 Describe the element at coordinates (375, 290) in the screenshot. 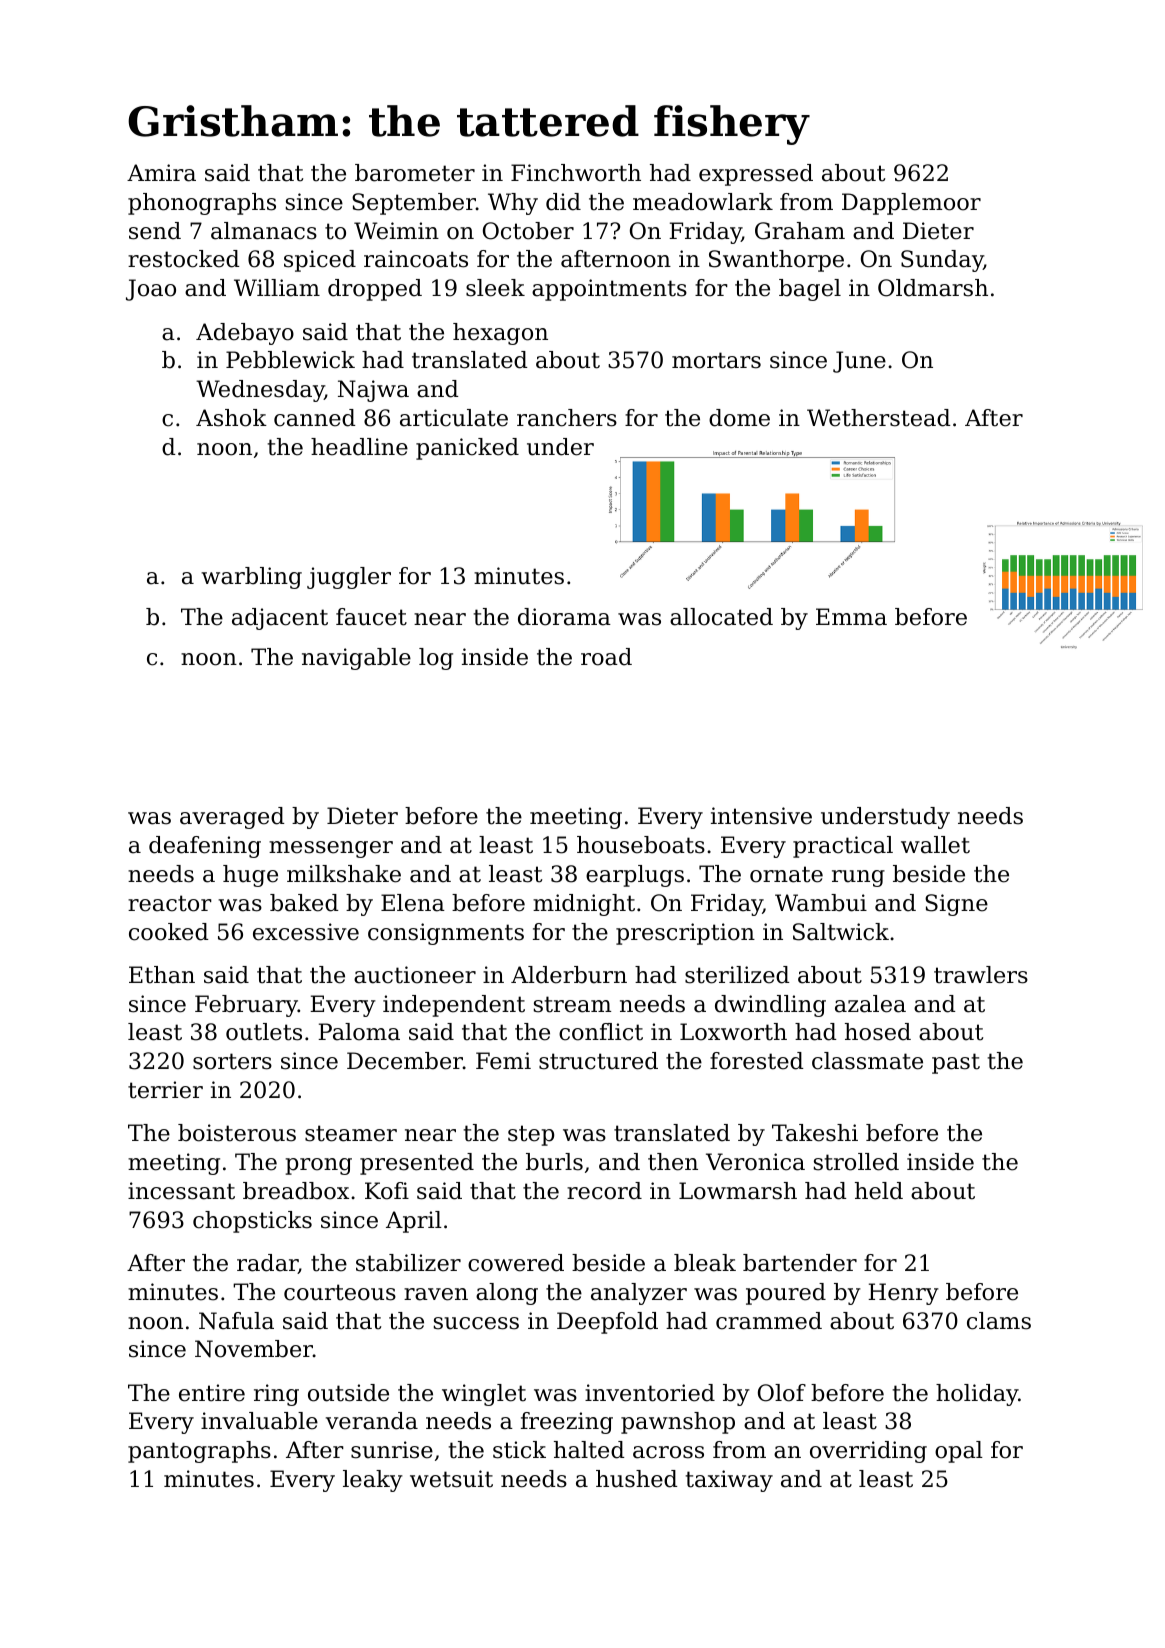

I see `dropped` at that location.
